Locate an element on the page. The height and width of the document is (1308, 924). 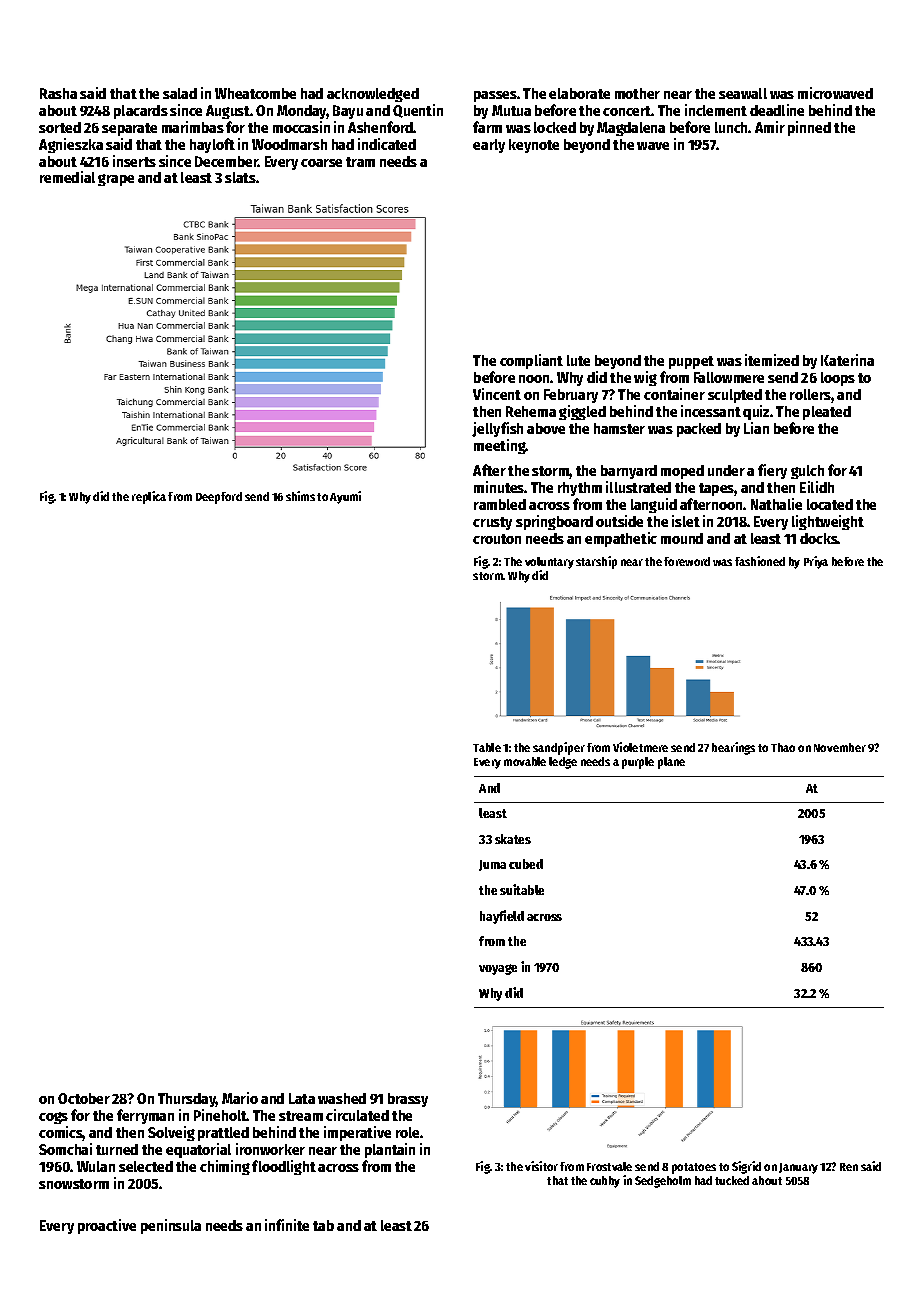
fashioned is located at coordinates (760, 561).
